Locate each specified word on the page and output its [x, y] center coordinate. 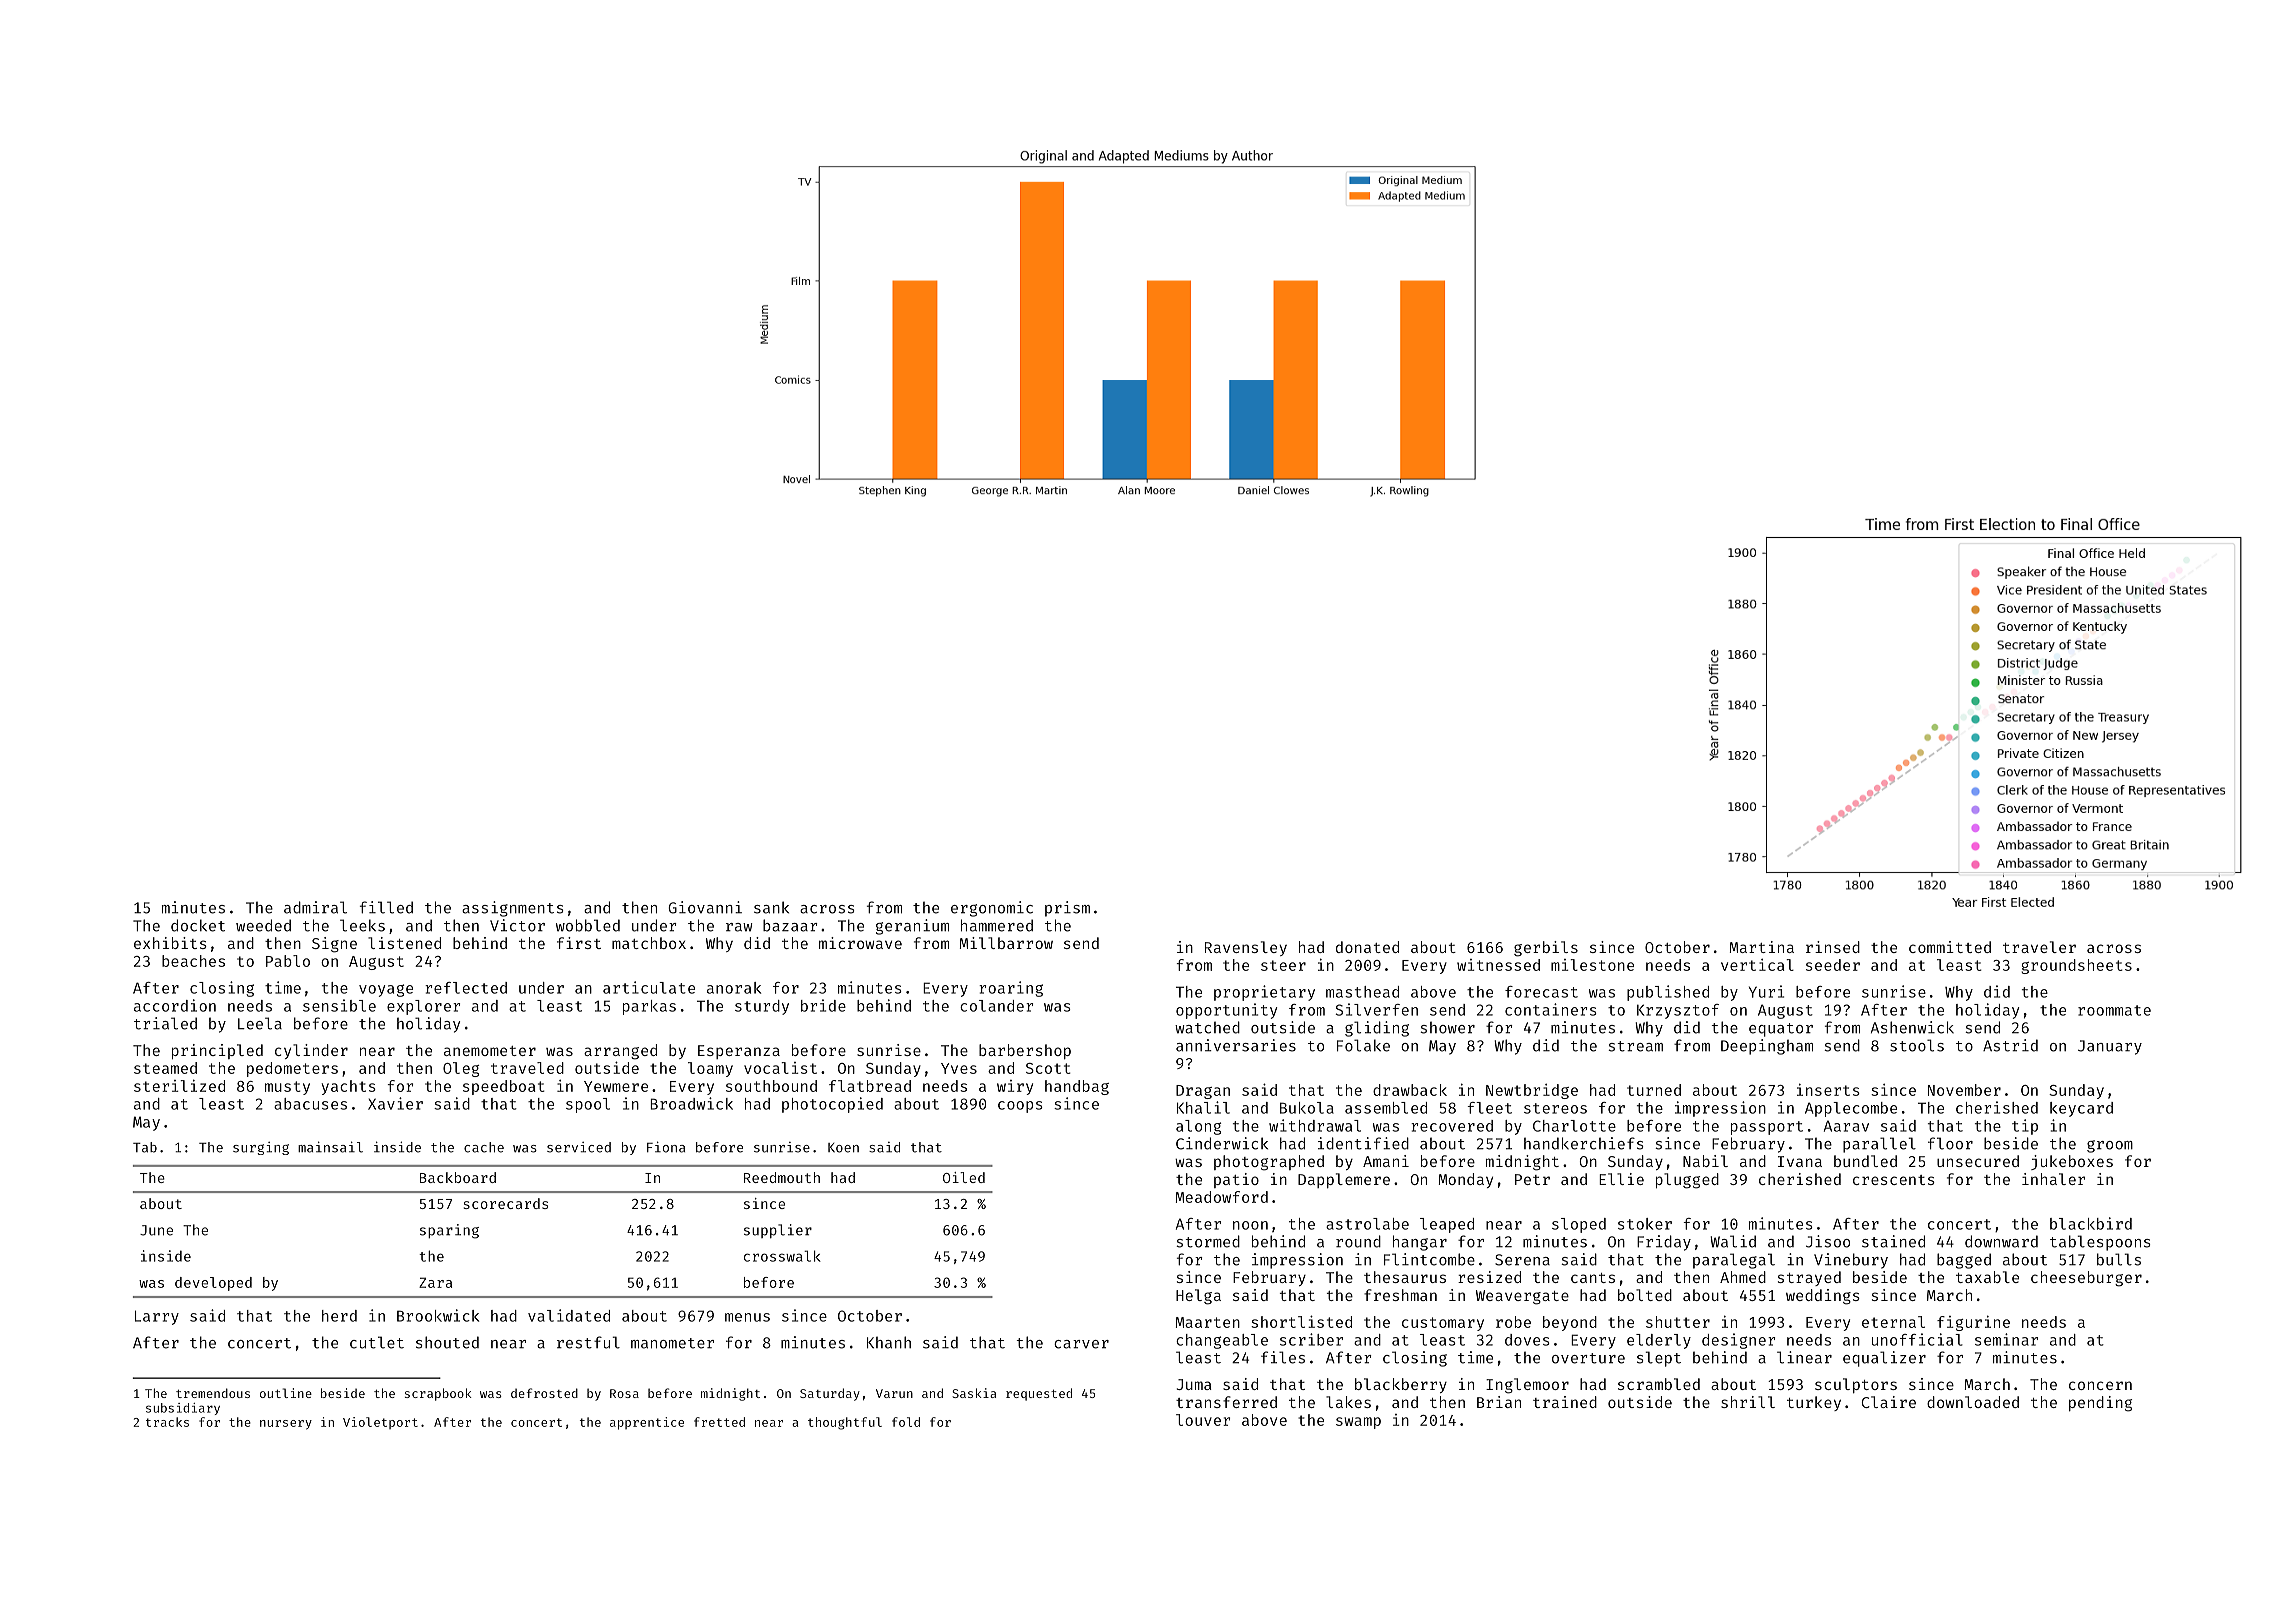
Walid [1733, 1241]
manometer [672, 1343]
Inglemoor [1527, 1386]
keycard [2081, 1109]
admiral [315, 907]
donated [1367, 947]
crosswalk [782, 1256]
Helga [1198, 1297]
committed [1950, 947]
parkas [649, 1007]
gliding [1377, 1029]
